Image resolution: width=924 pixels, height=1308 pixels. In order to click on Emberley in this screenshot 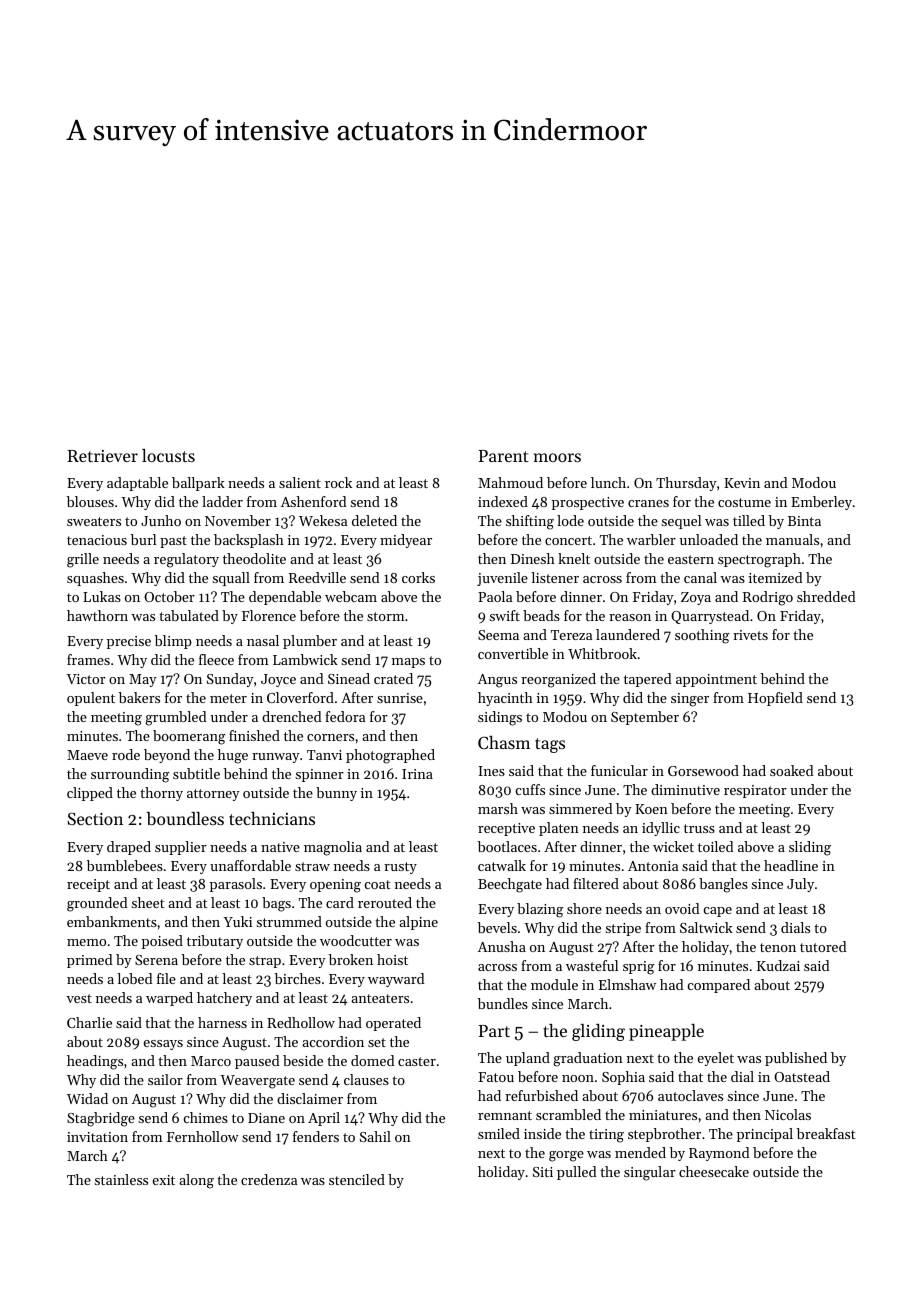, I will do `click(821, 503)`.
